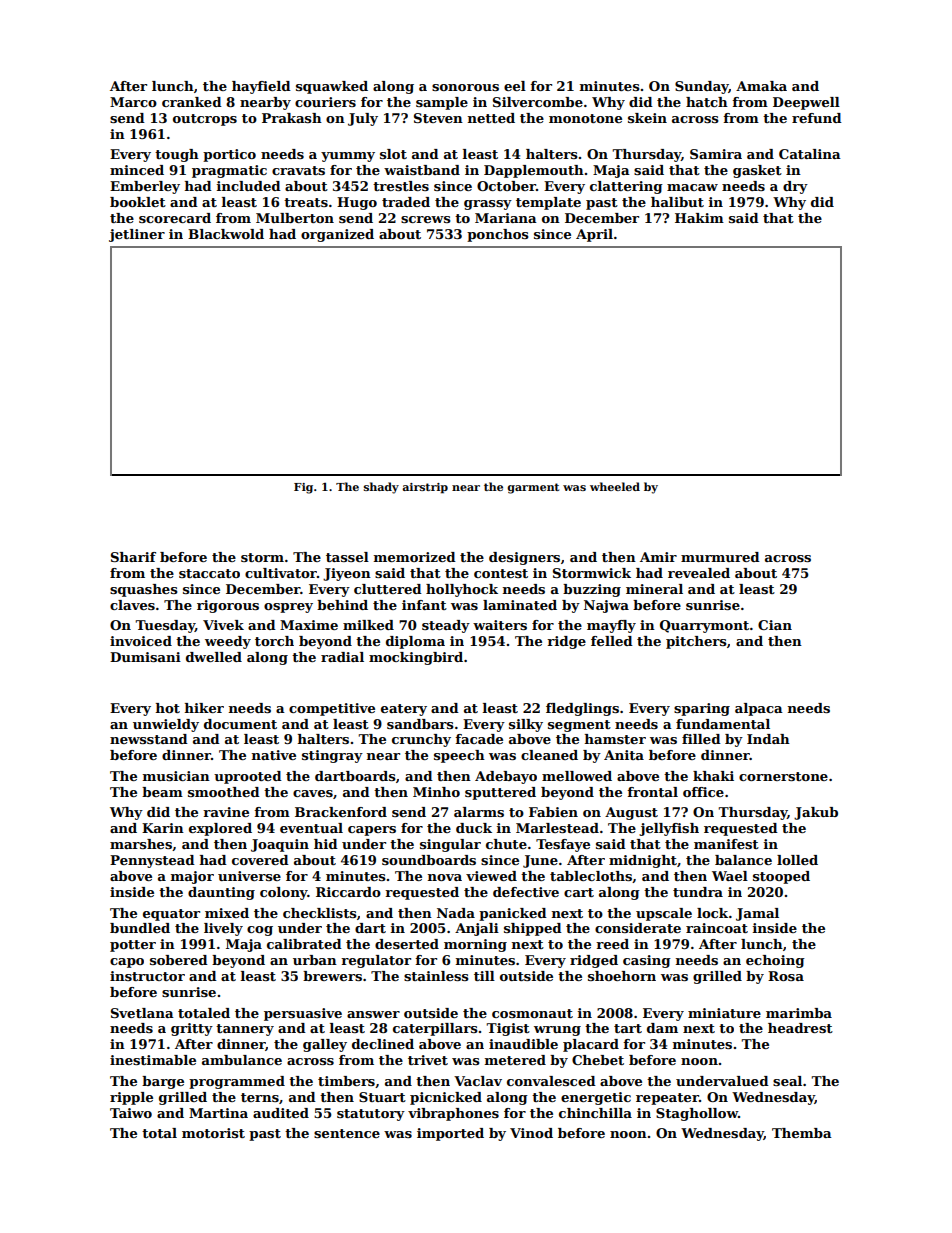 Image resolution: width=952 pixels, height=1233 pixels. I want to click on cornerstone, so click(783, 776).
